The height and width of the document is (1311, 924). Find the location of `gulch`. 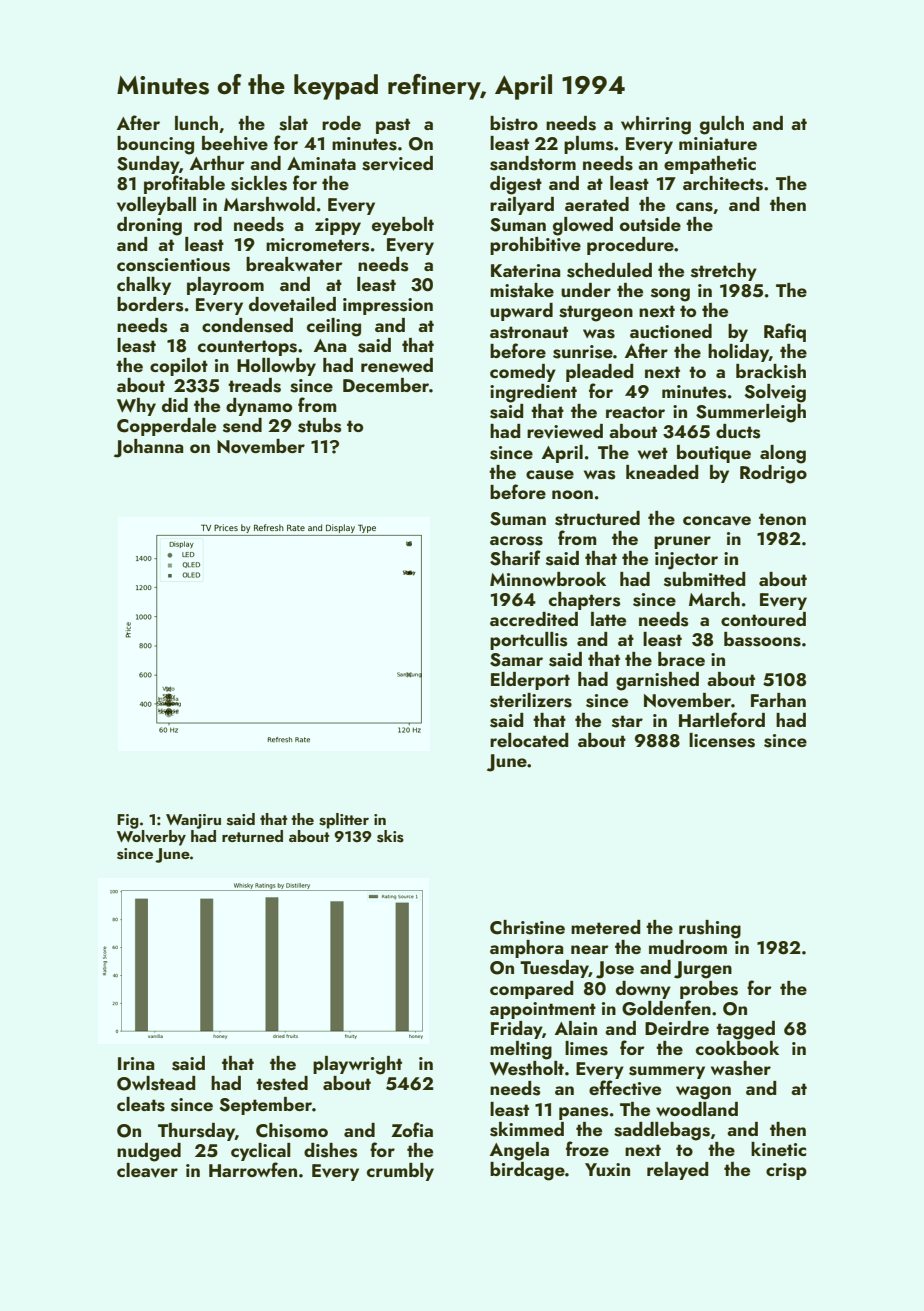

gulch is located at coordinates (722, 125).
